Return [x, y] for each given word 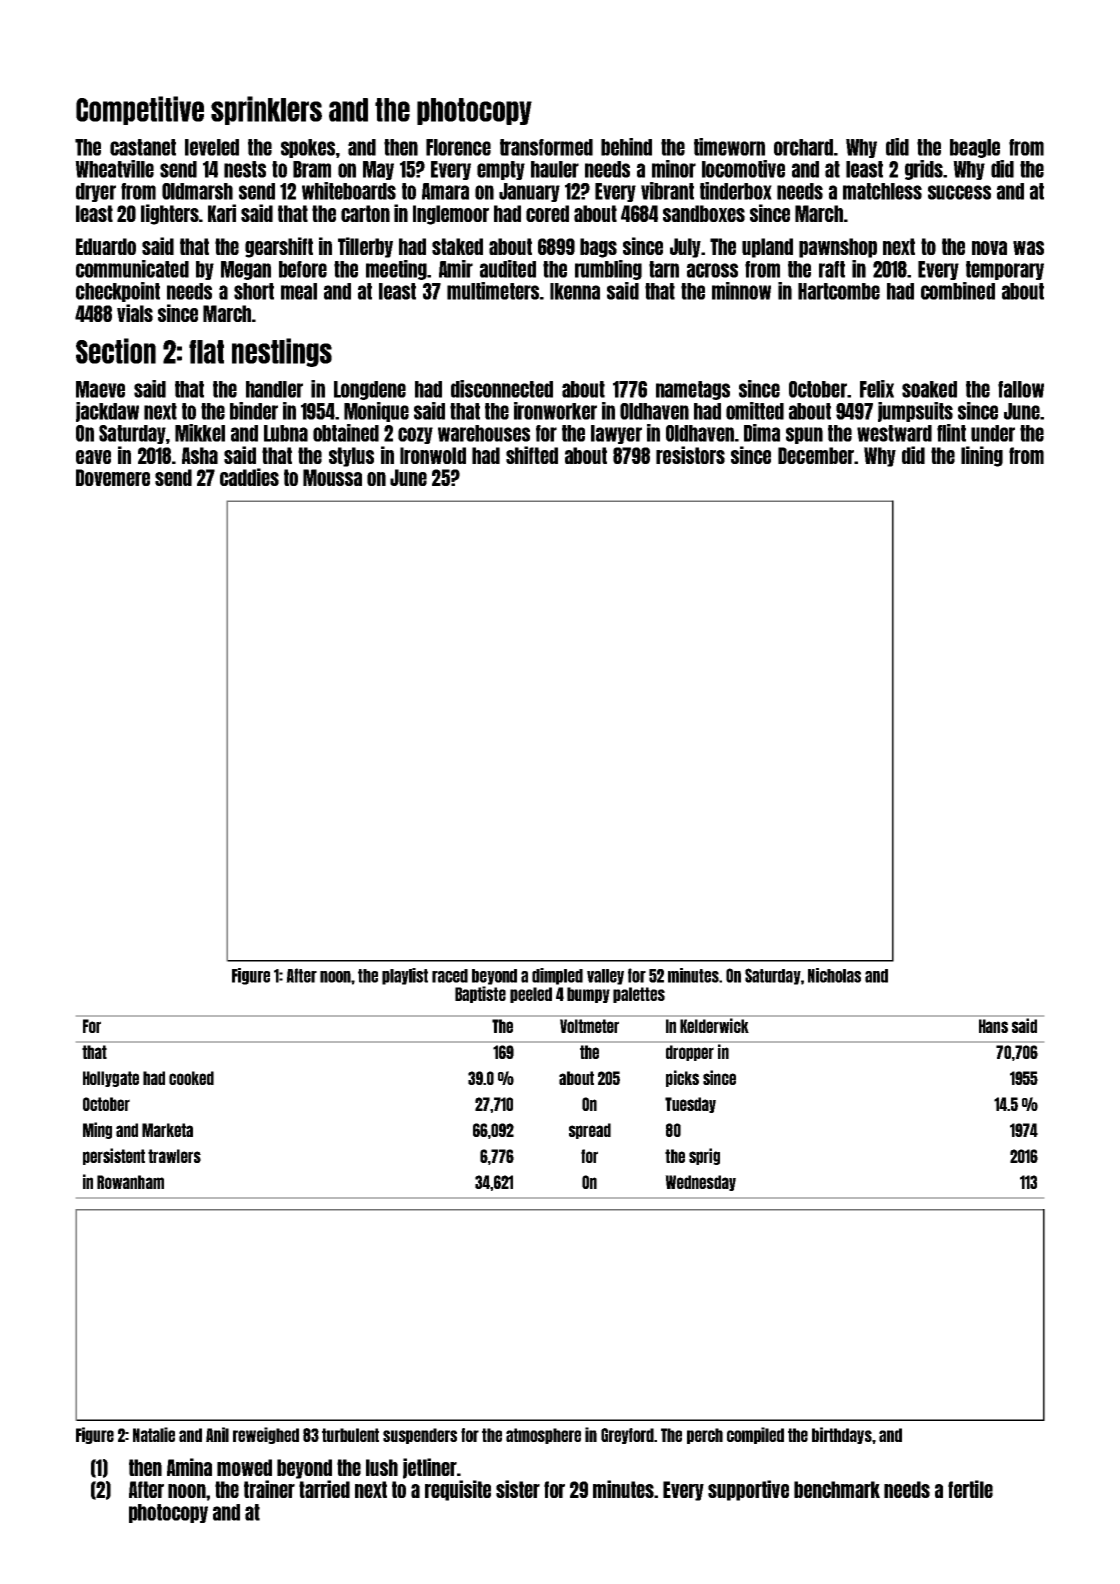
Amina [189, 1467]
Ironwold [433, 455]
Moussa [332, 477]
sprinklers [266, 110]
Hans [993, 1026]
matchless [882, 191]
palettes [639, 995]
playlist [405, 976]
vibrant [667, 191]
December [816, 455]
